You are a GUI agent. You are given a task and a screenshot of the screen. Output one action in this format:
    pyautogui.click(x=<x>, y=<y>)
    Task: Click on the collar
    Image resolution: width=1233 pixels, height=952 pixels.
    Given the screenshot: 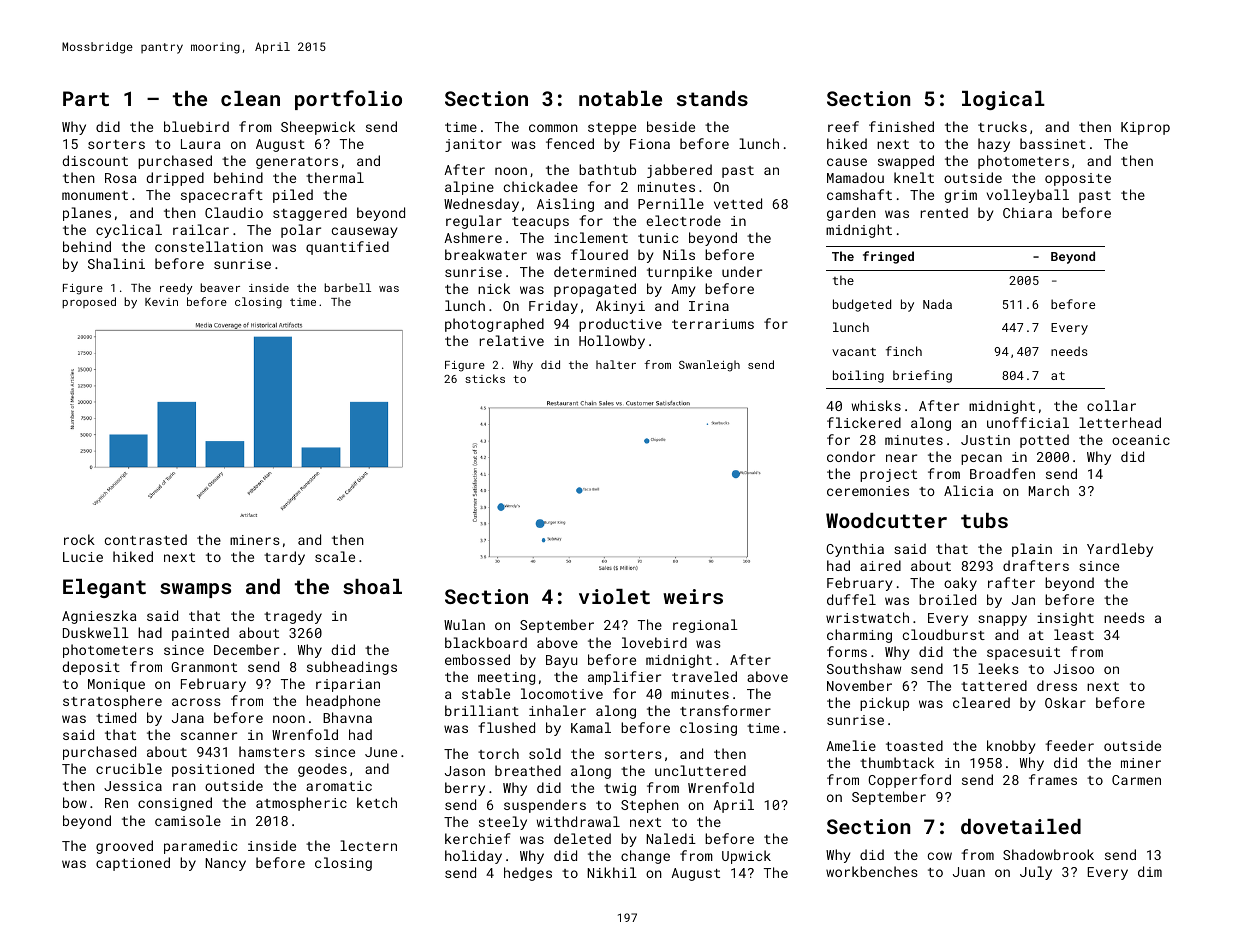 What is the action you would take?
    pyautogui.click(x=1111, y=405)
